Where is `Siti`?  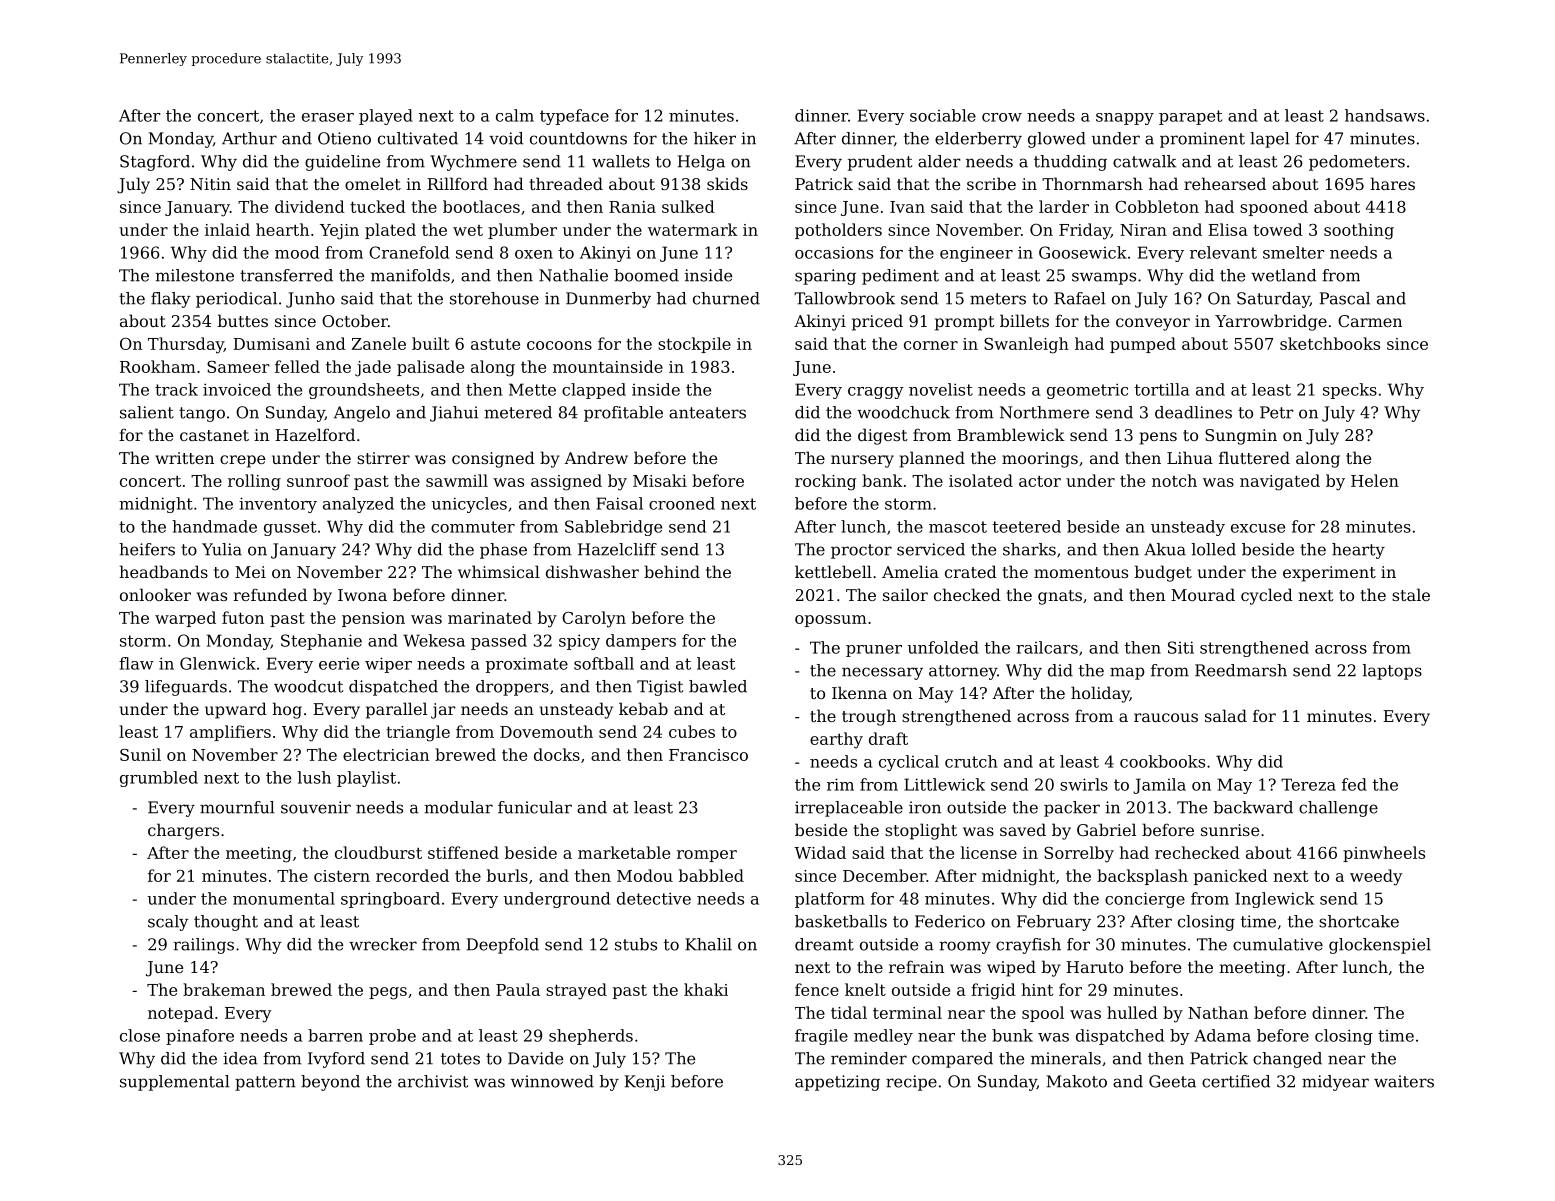
Siti is located at coordinates (1181, 647).
